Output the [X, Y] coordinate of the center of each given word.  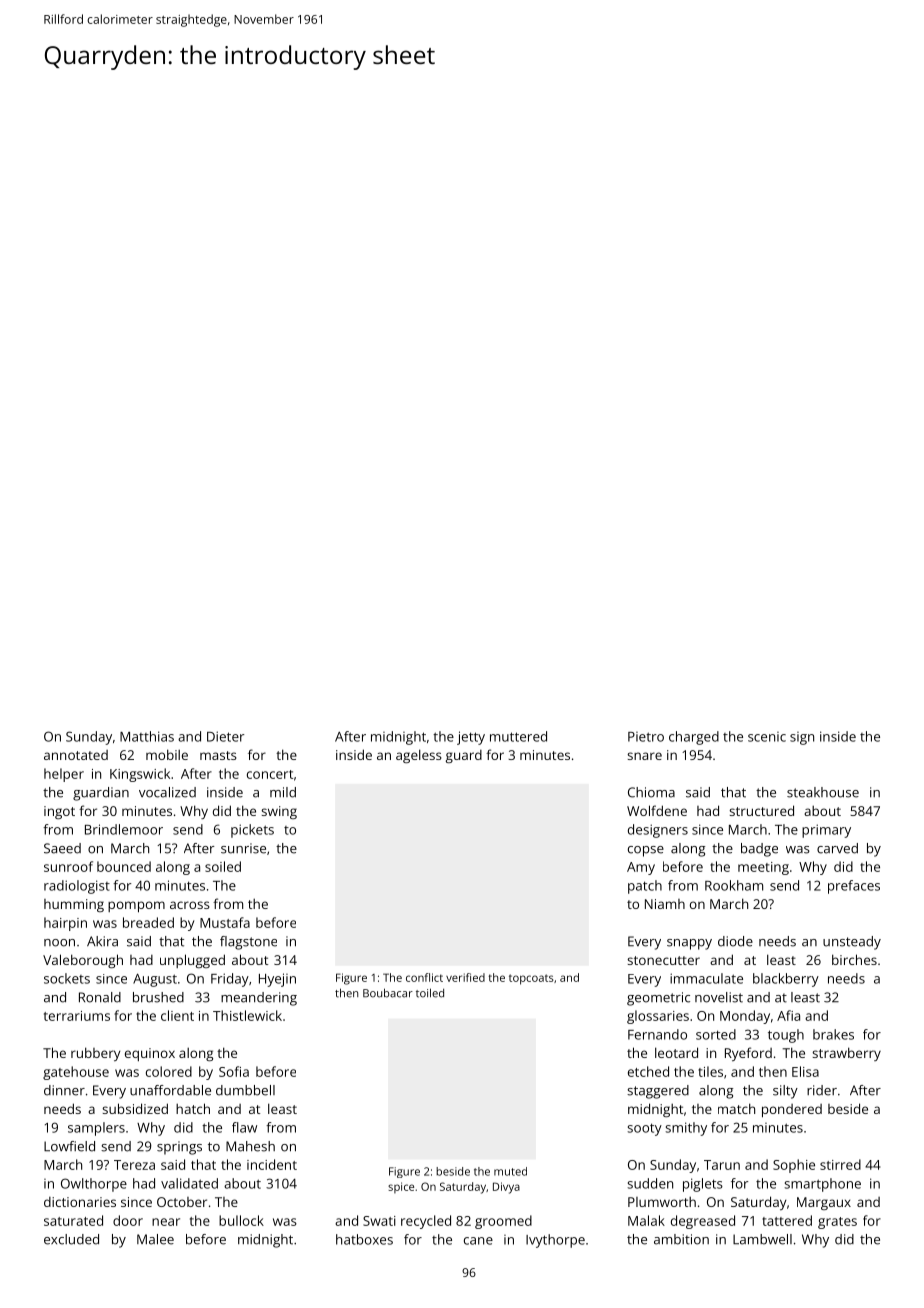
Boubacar [388, 993]
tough [786, 1036]
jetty [471, 738]
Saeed [62, 848]
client [177, 1015]
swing [279, 812]
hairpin [65, 924]
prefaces [854, 887]
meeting [763, 868]
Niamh [665, 904]
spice [401, 1187]
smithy [686, 1129]
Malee [155, 1239]
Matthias [147, 736]
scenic [767, 737]
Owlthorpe [94, 1185]
